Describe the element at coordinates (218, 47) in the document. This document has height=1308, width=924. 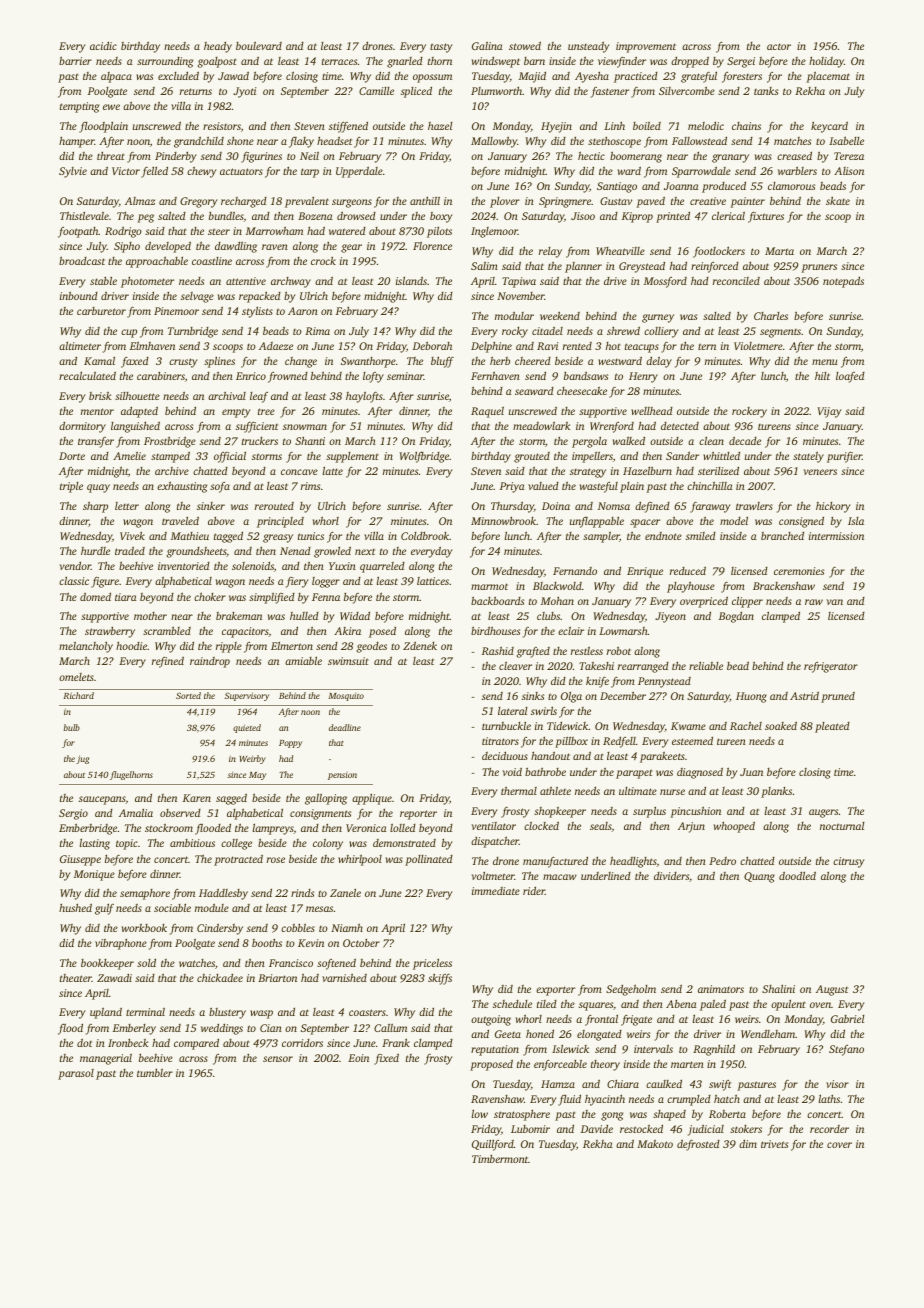
I see `heady` at that location.
